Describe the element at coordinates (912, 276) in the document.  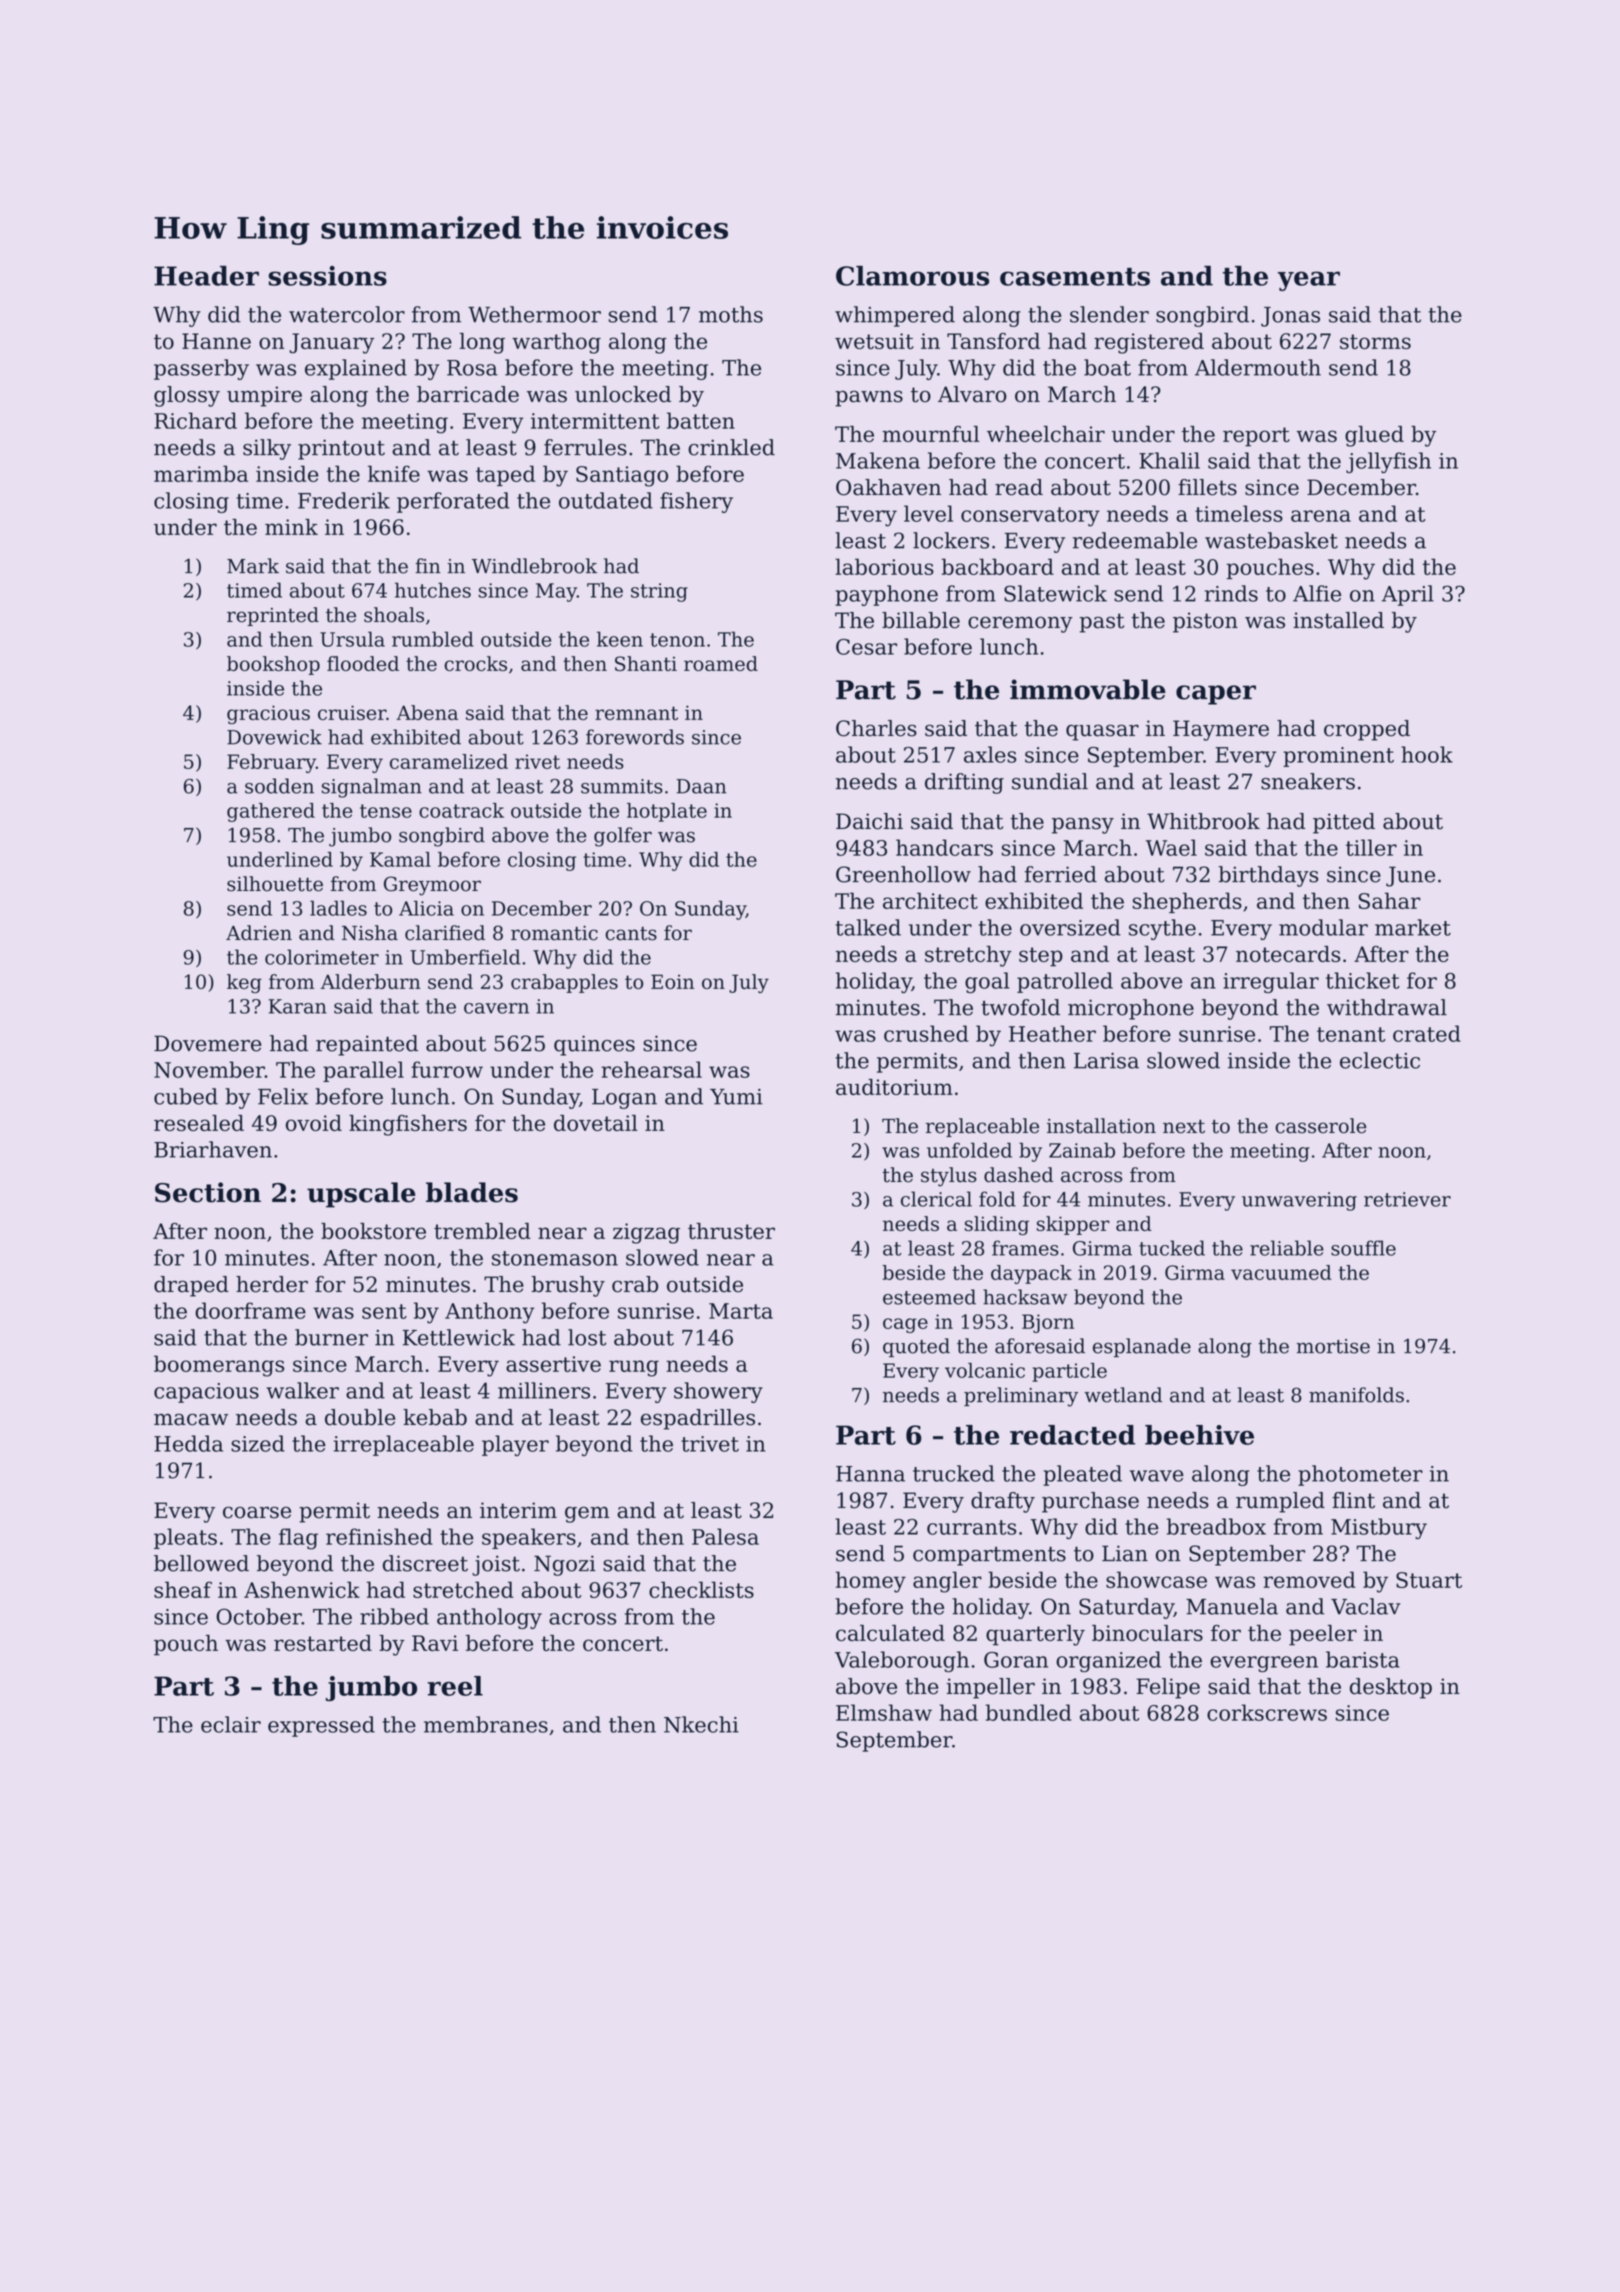
I see `Clamorous` at that location.
